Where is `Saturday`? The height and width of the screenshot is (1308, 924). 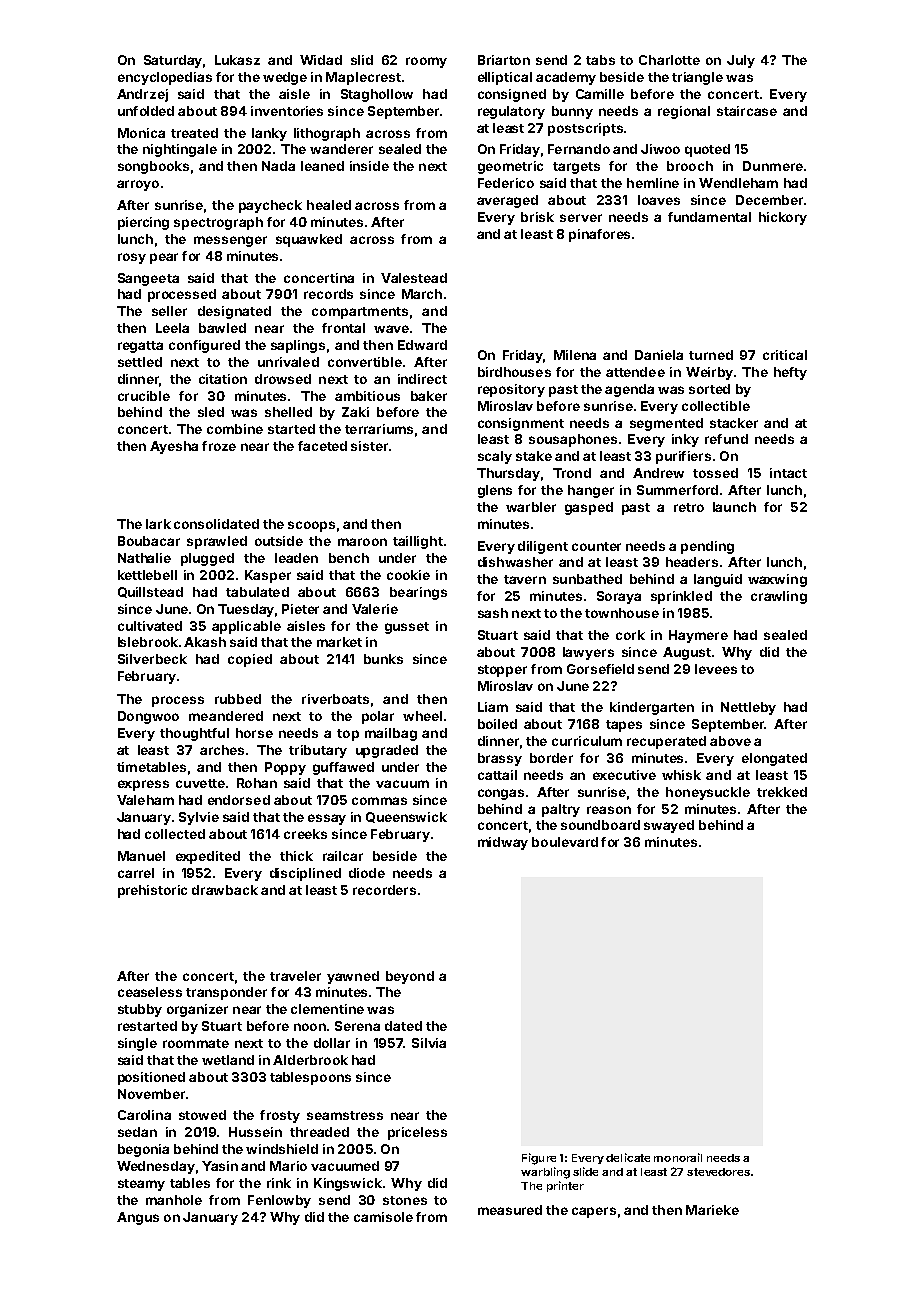 Saturday is located at coordinates (173, 61).
